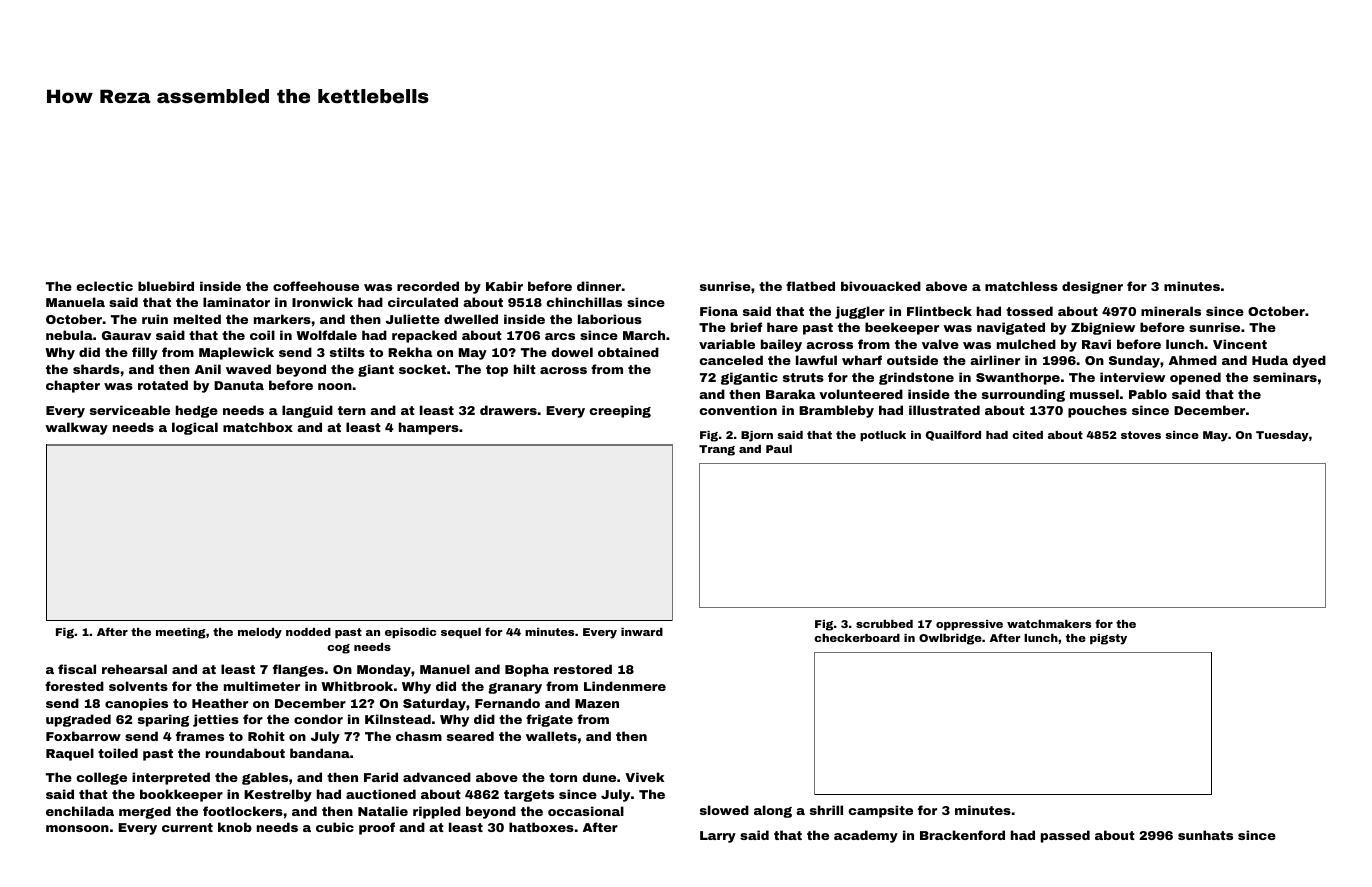  I want to click on Mazen, so click(597, 703).
